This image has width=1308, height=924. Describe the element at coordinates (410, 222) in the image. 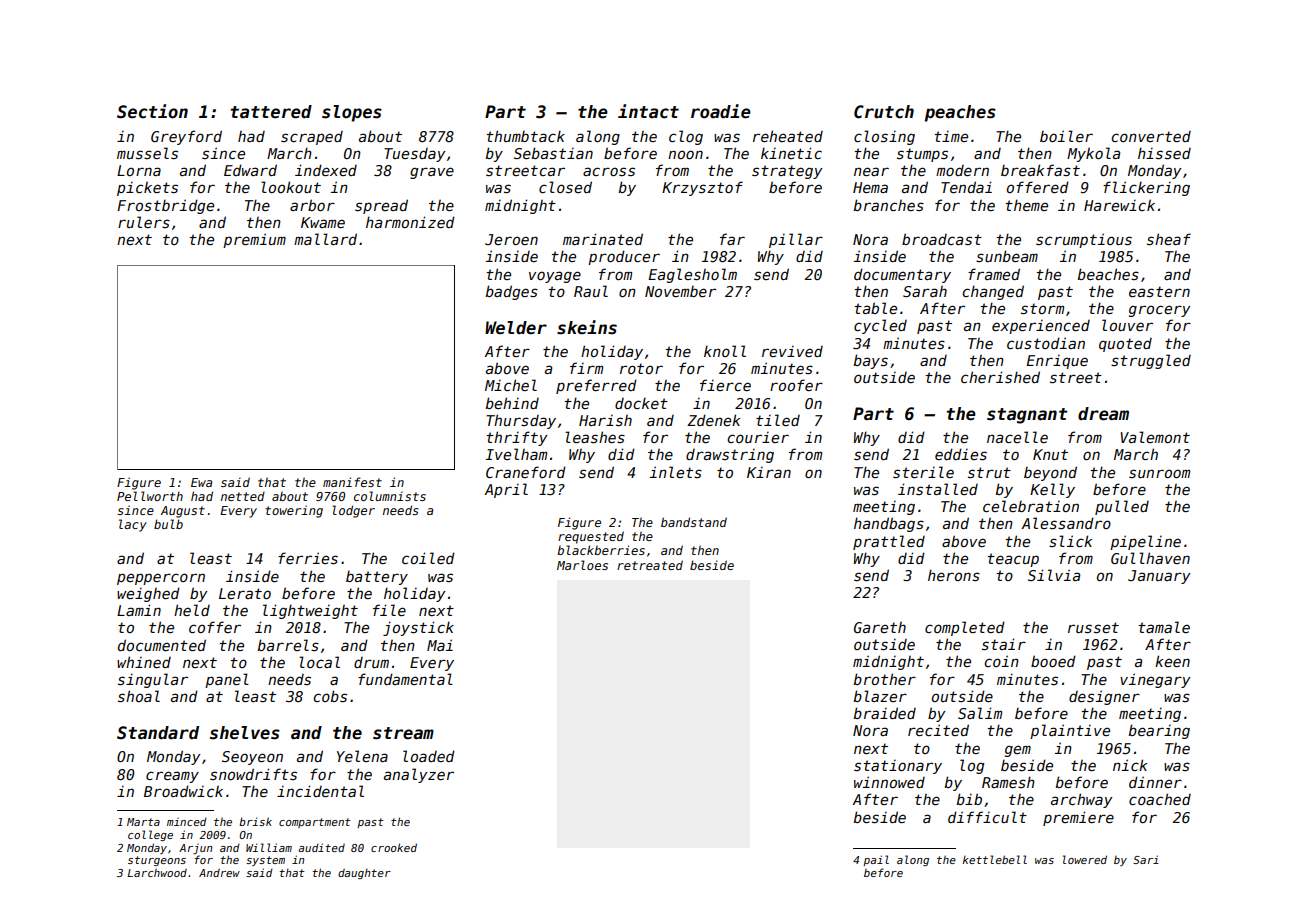

I see `harmonized` at that location.
